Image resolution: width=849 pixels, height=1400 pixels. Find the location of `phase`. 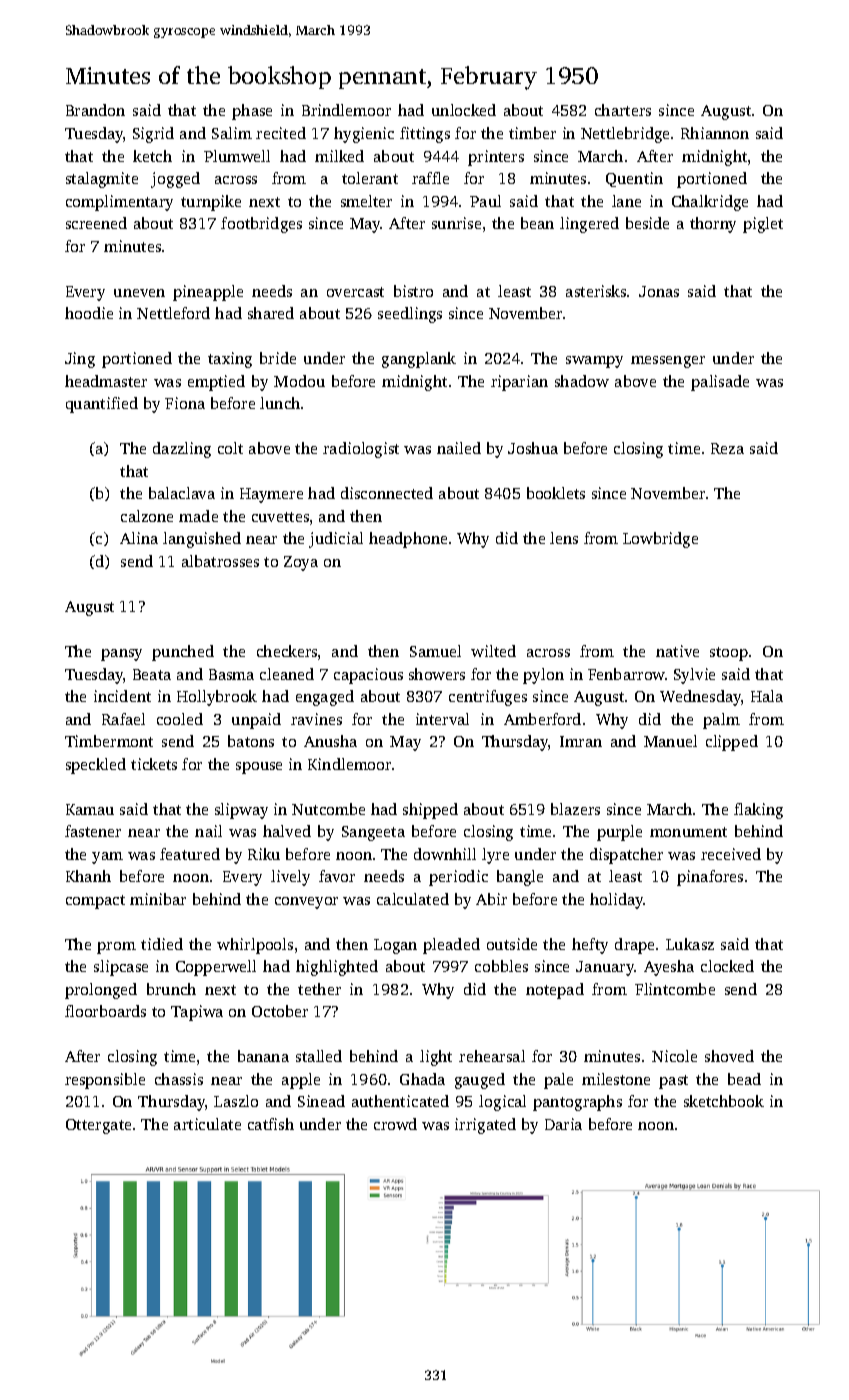

phase is located at coordinates (252, 112).
